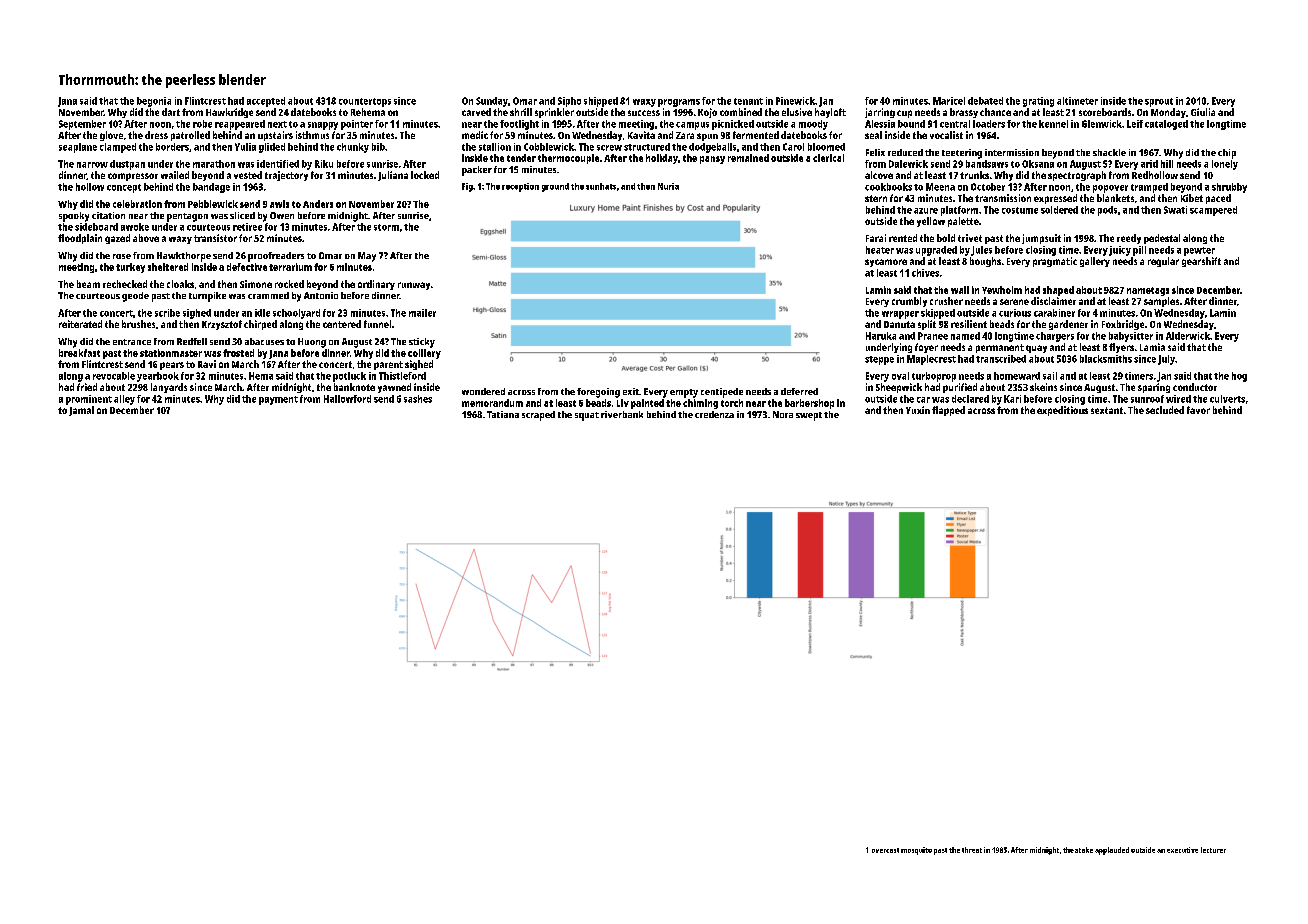  What do you see at coordinates (81, 411) in the image?
I see `Jamal` at bounding box center [81, 411].
